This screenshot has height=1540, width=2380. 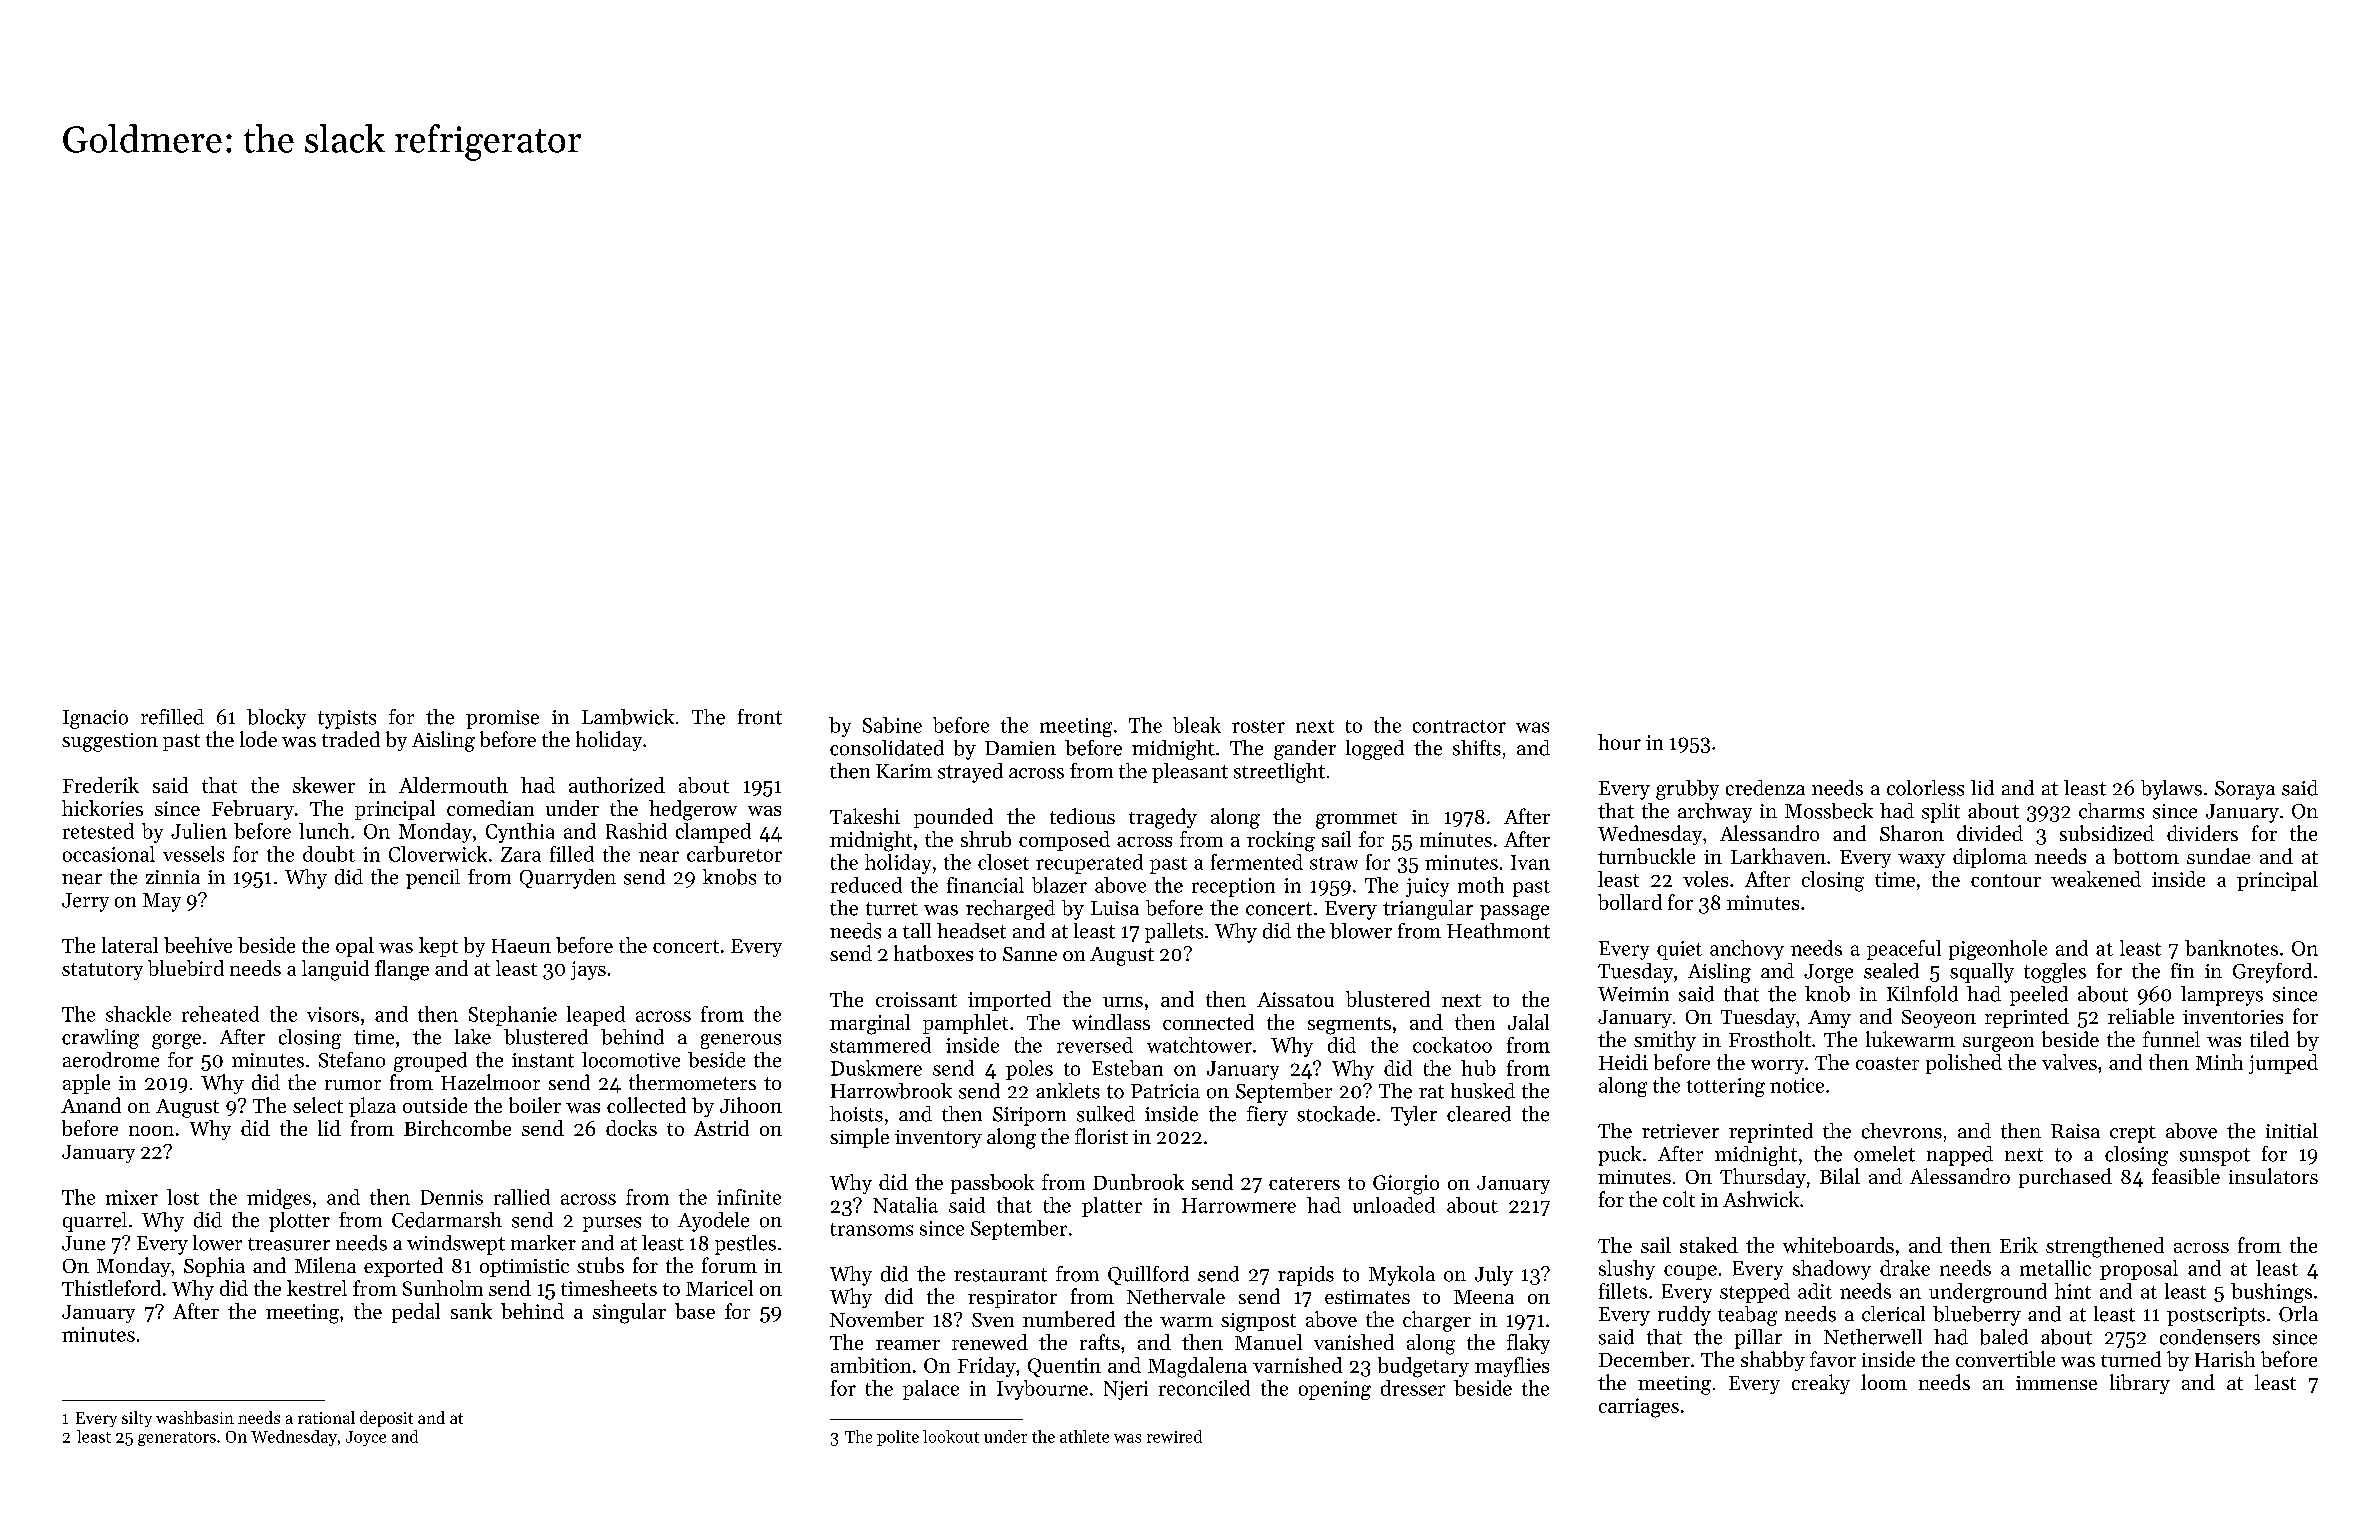 I want to click on tragedy, so click(x=1163, y=818).
